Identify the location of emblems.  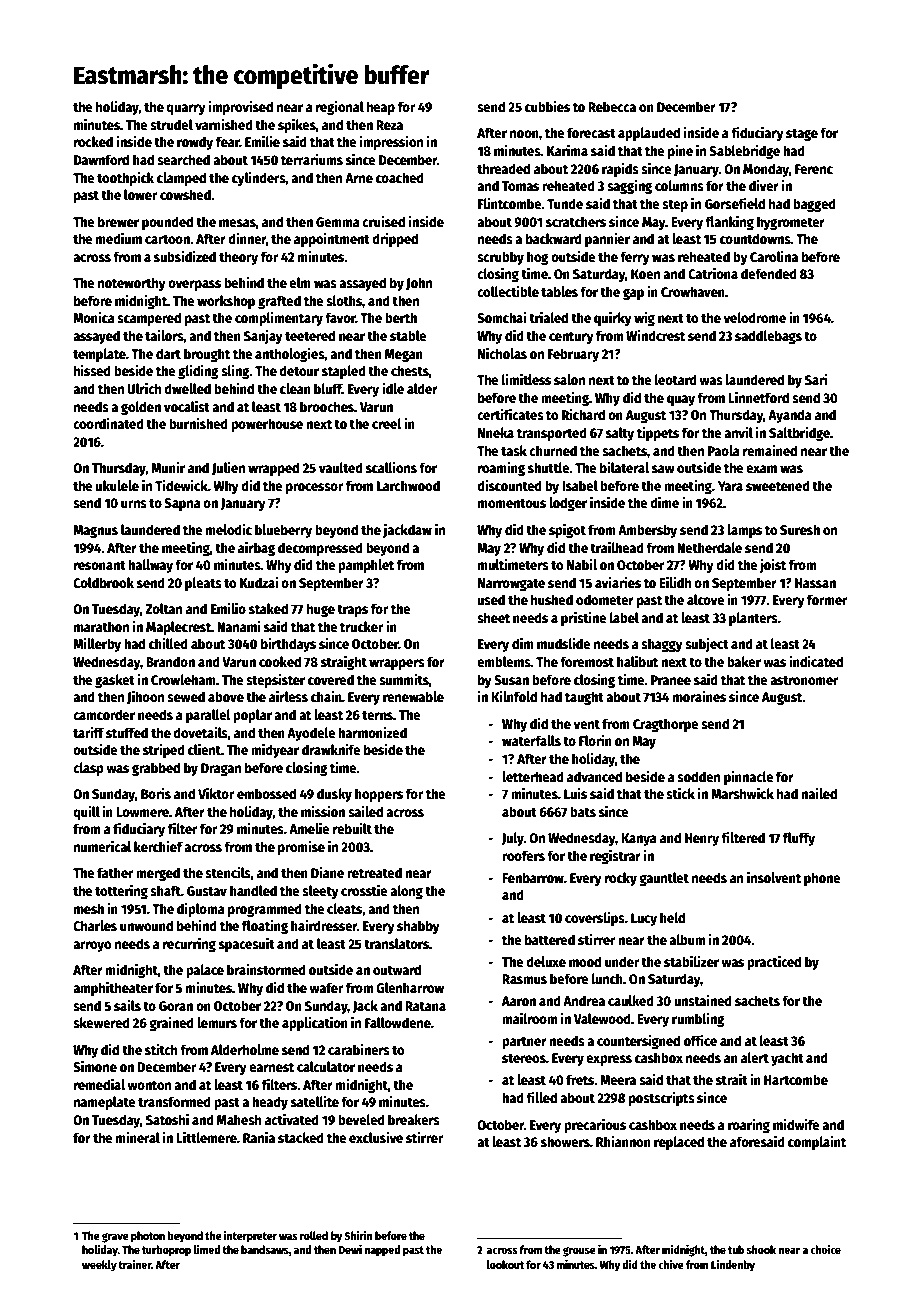
(504, 661).
